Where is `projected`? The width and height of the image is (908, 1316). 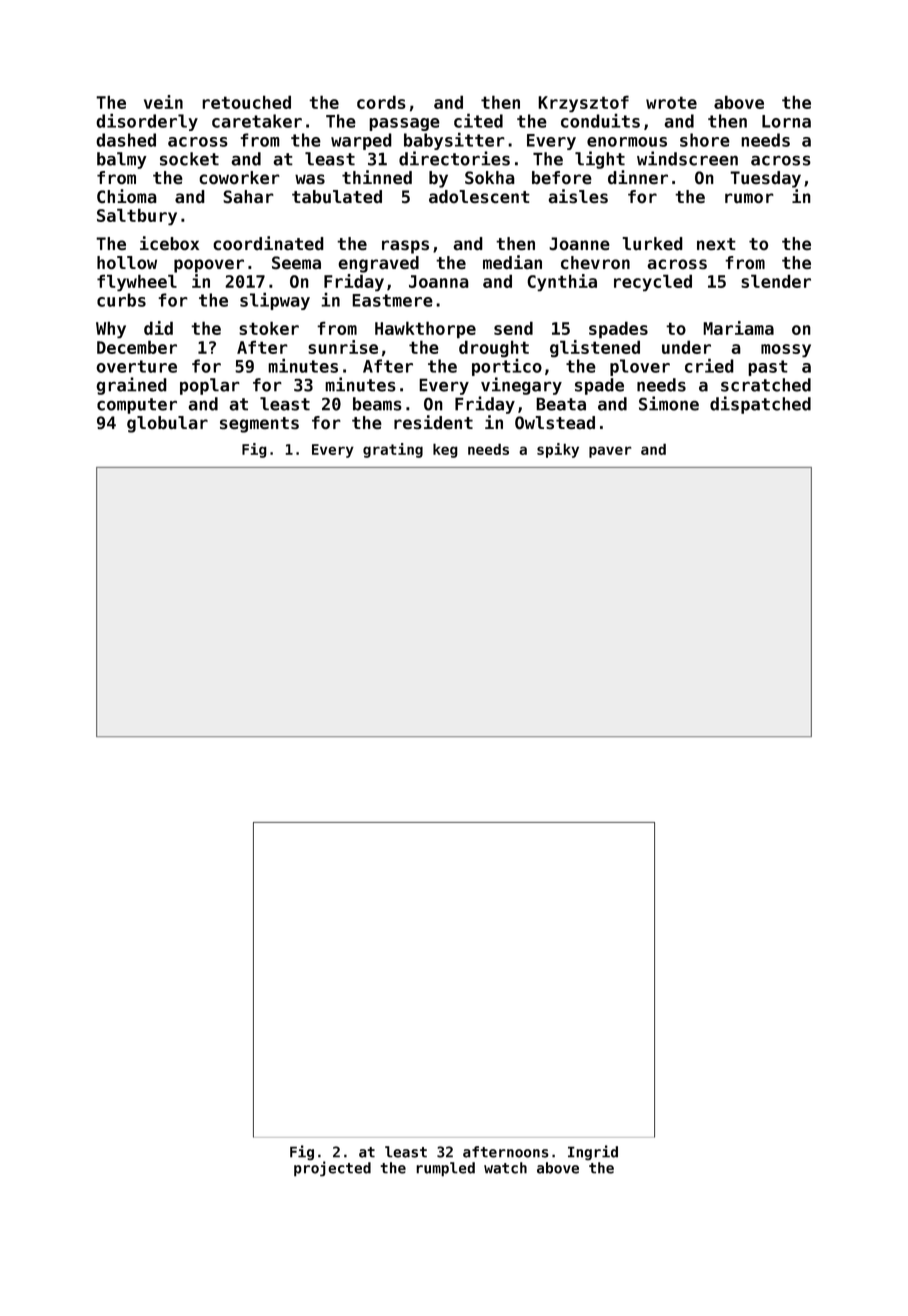 projected is located at coordinates (332, 1169).
